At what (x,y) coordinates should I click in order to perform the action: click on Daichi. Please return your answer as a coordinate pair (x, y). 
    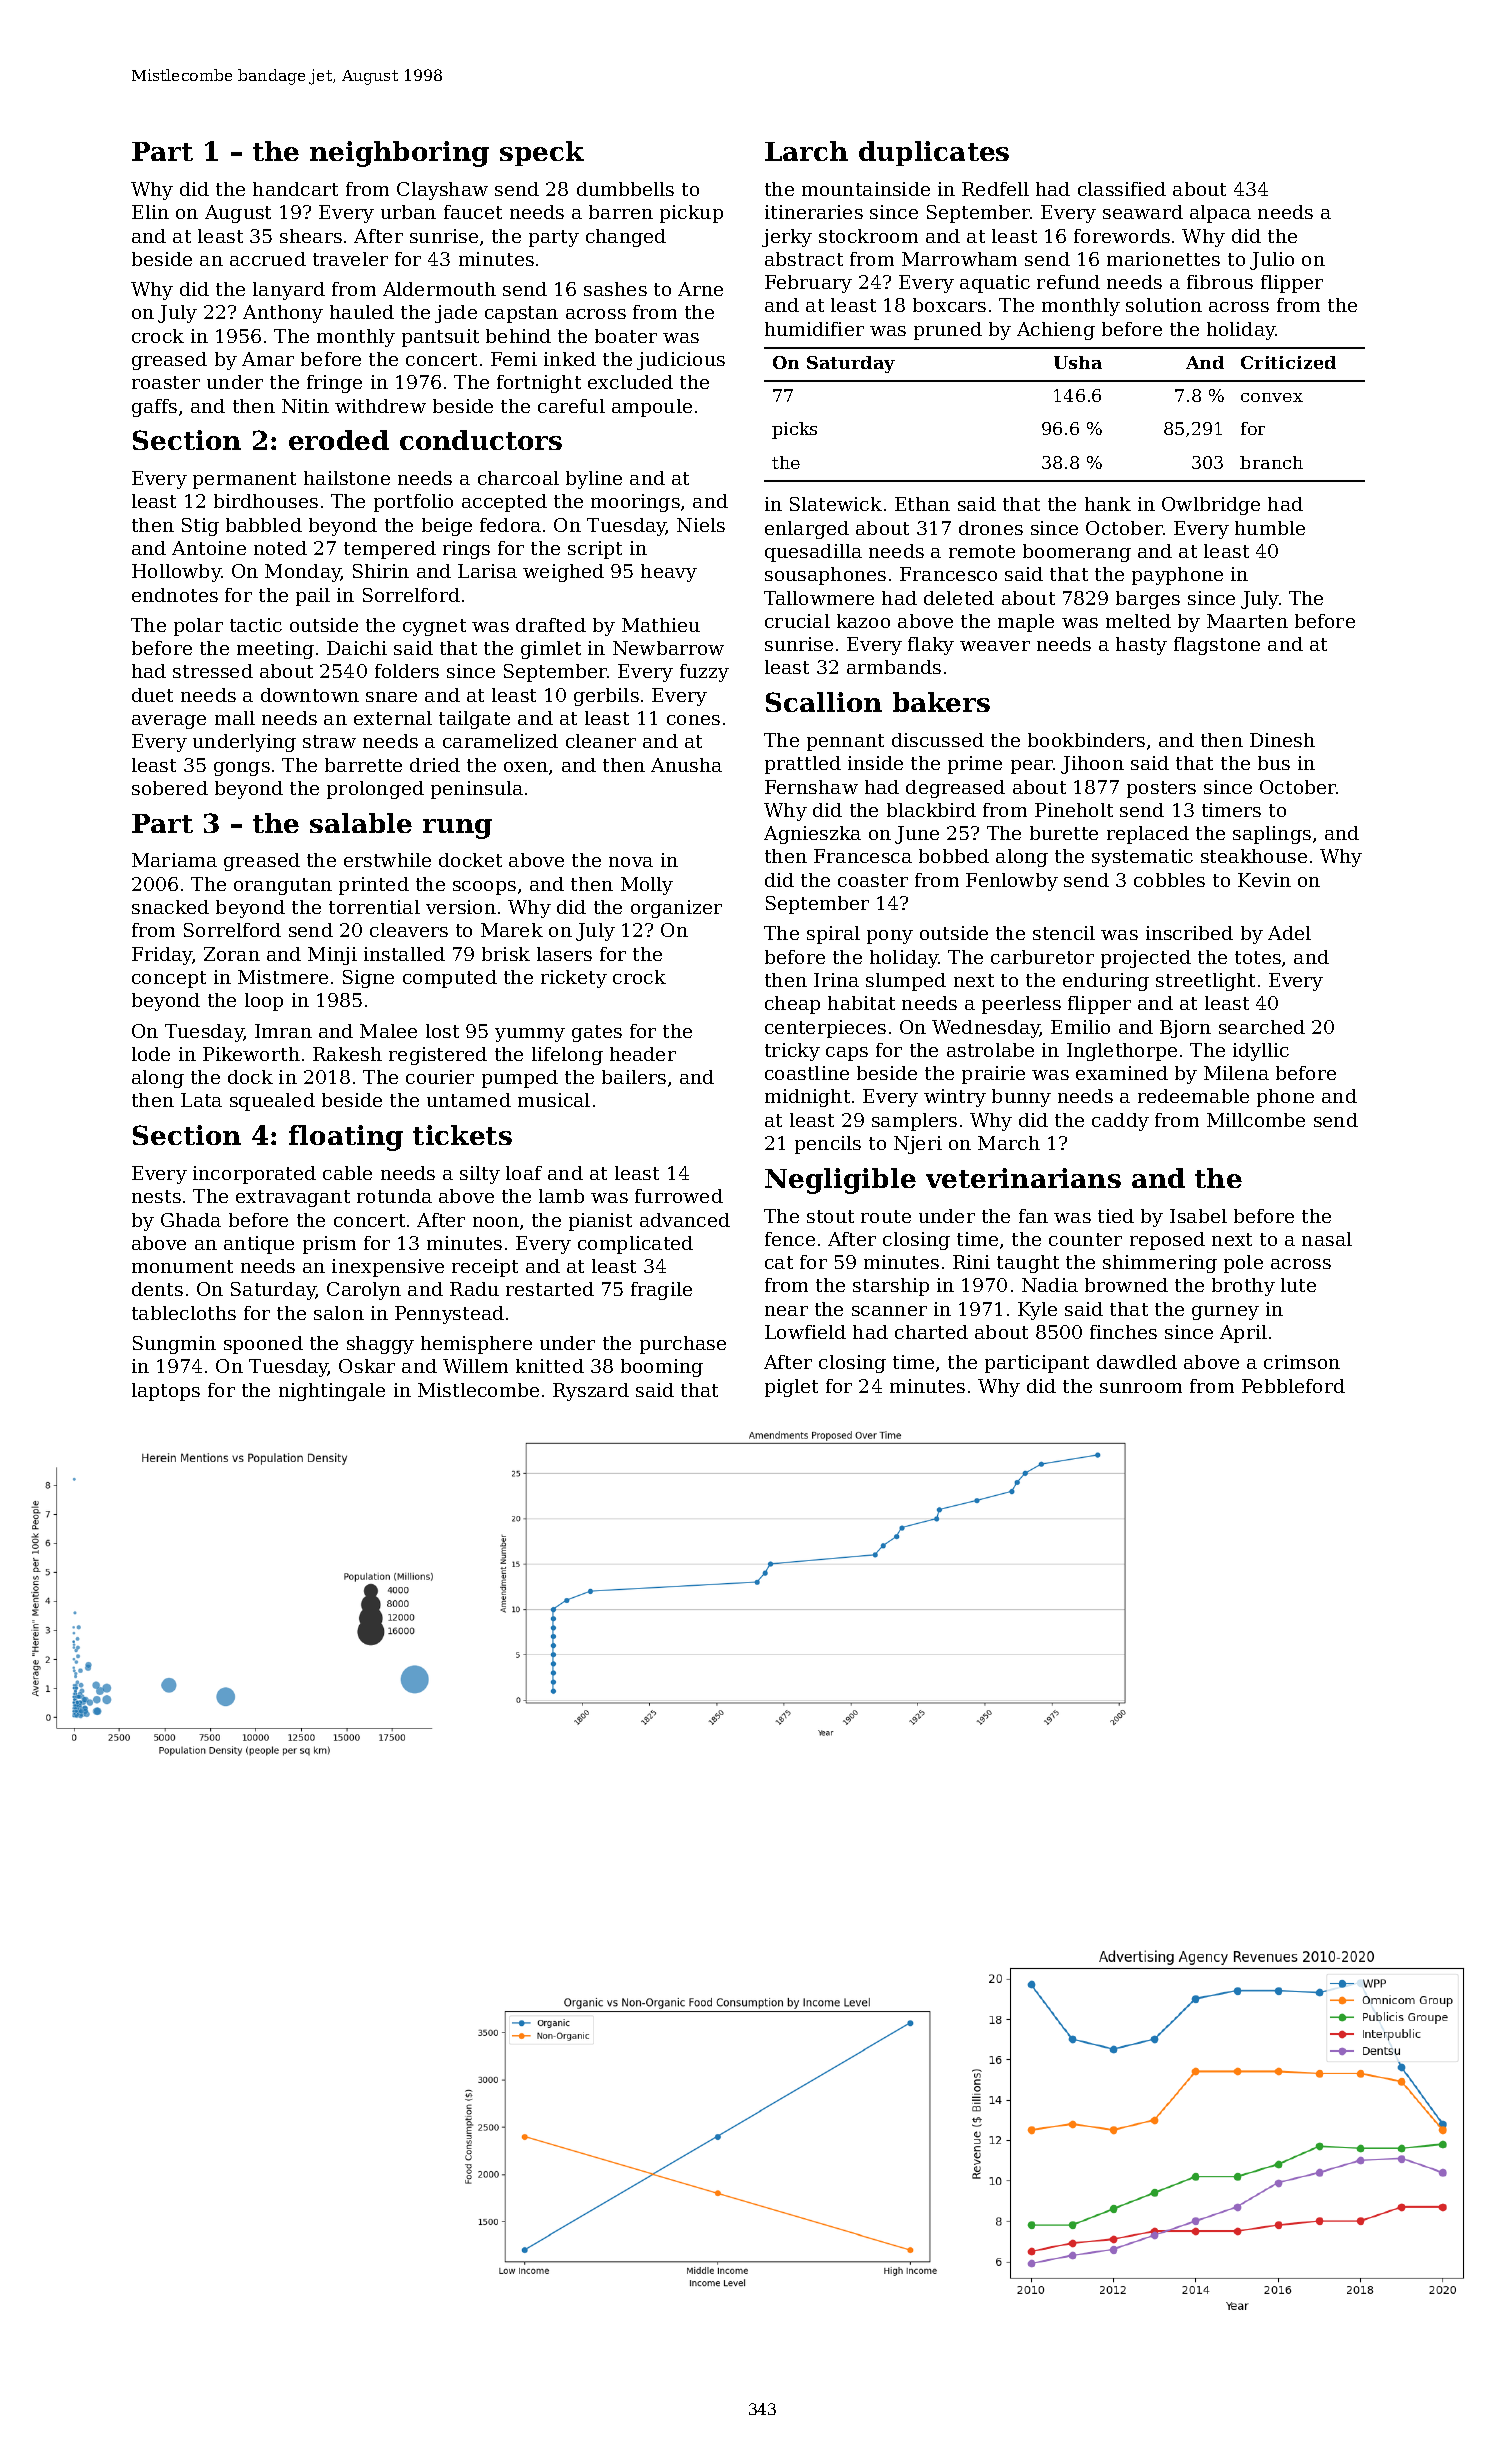
    Looking at the image, I should click on (357, 648).
